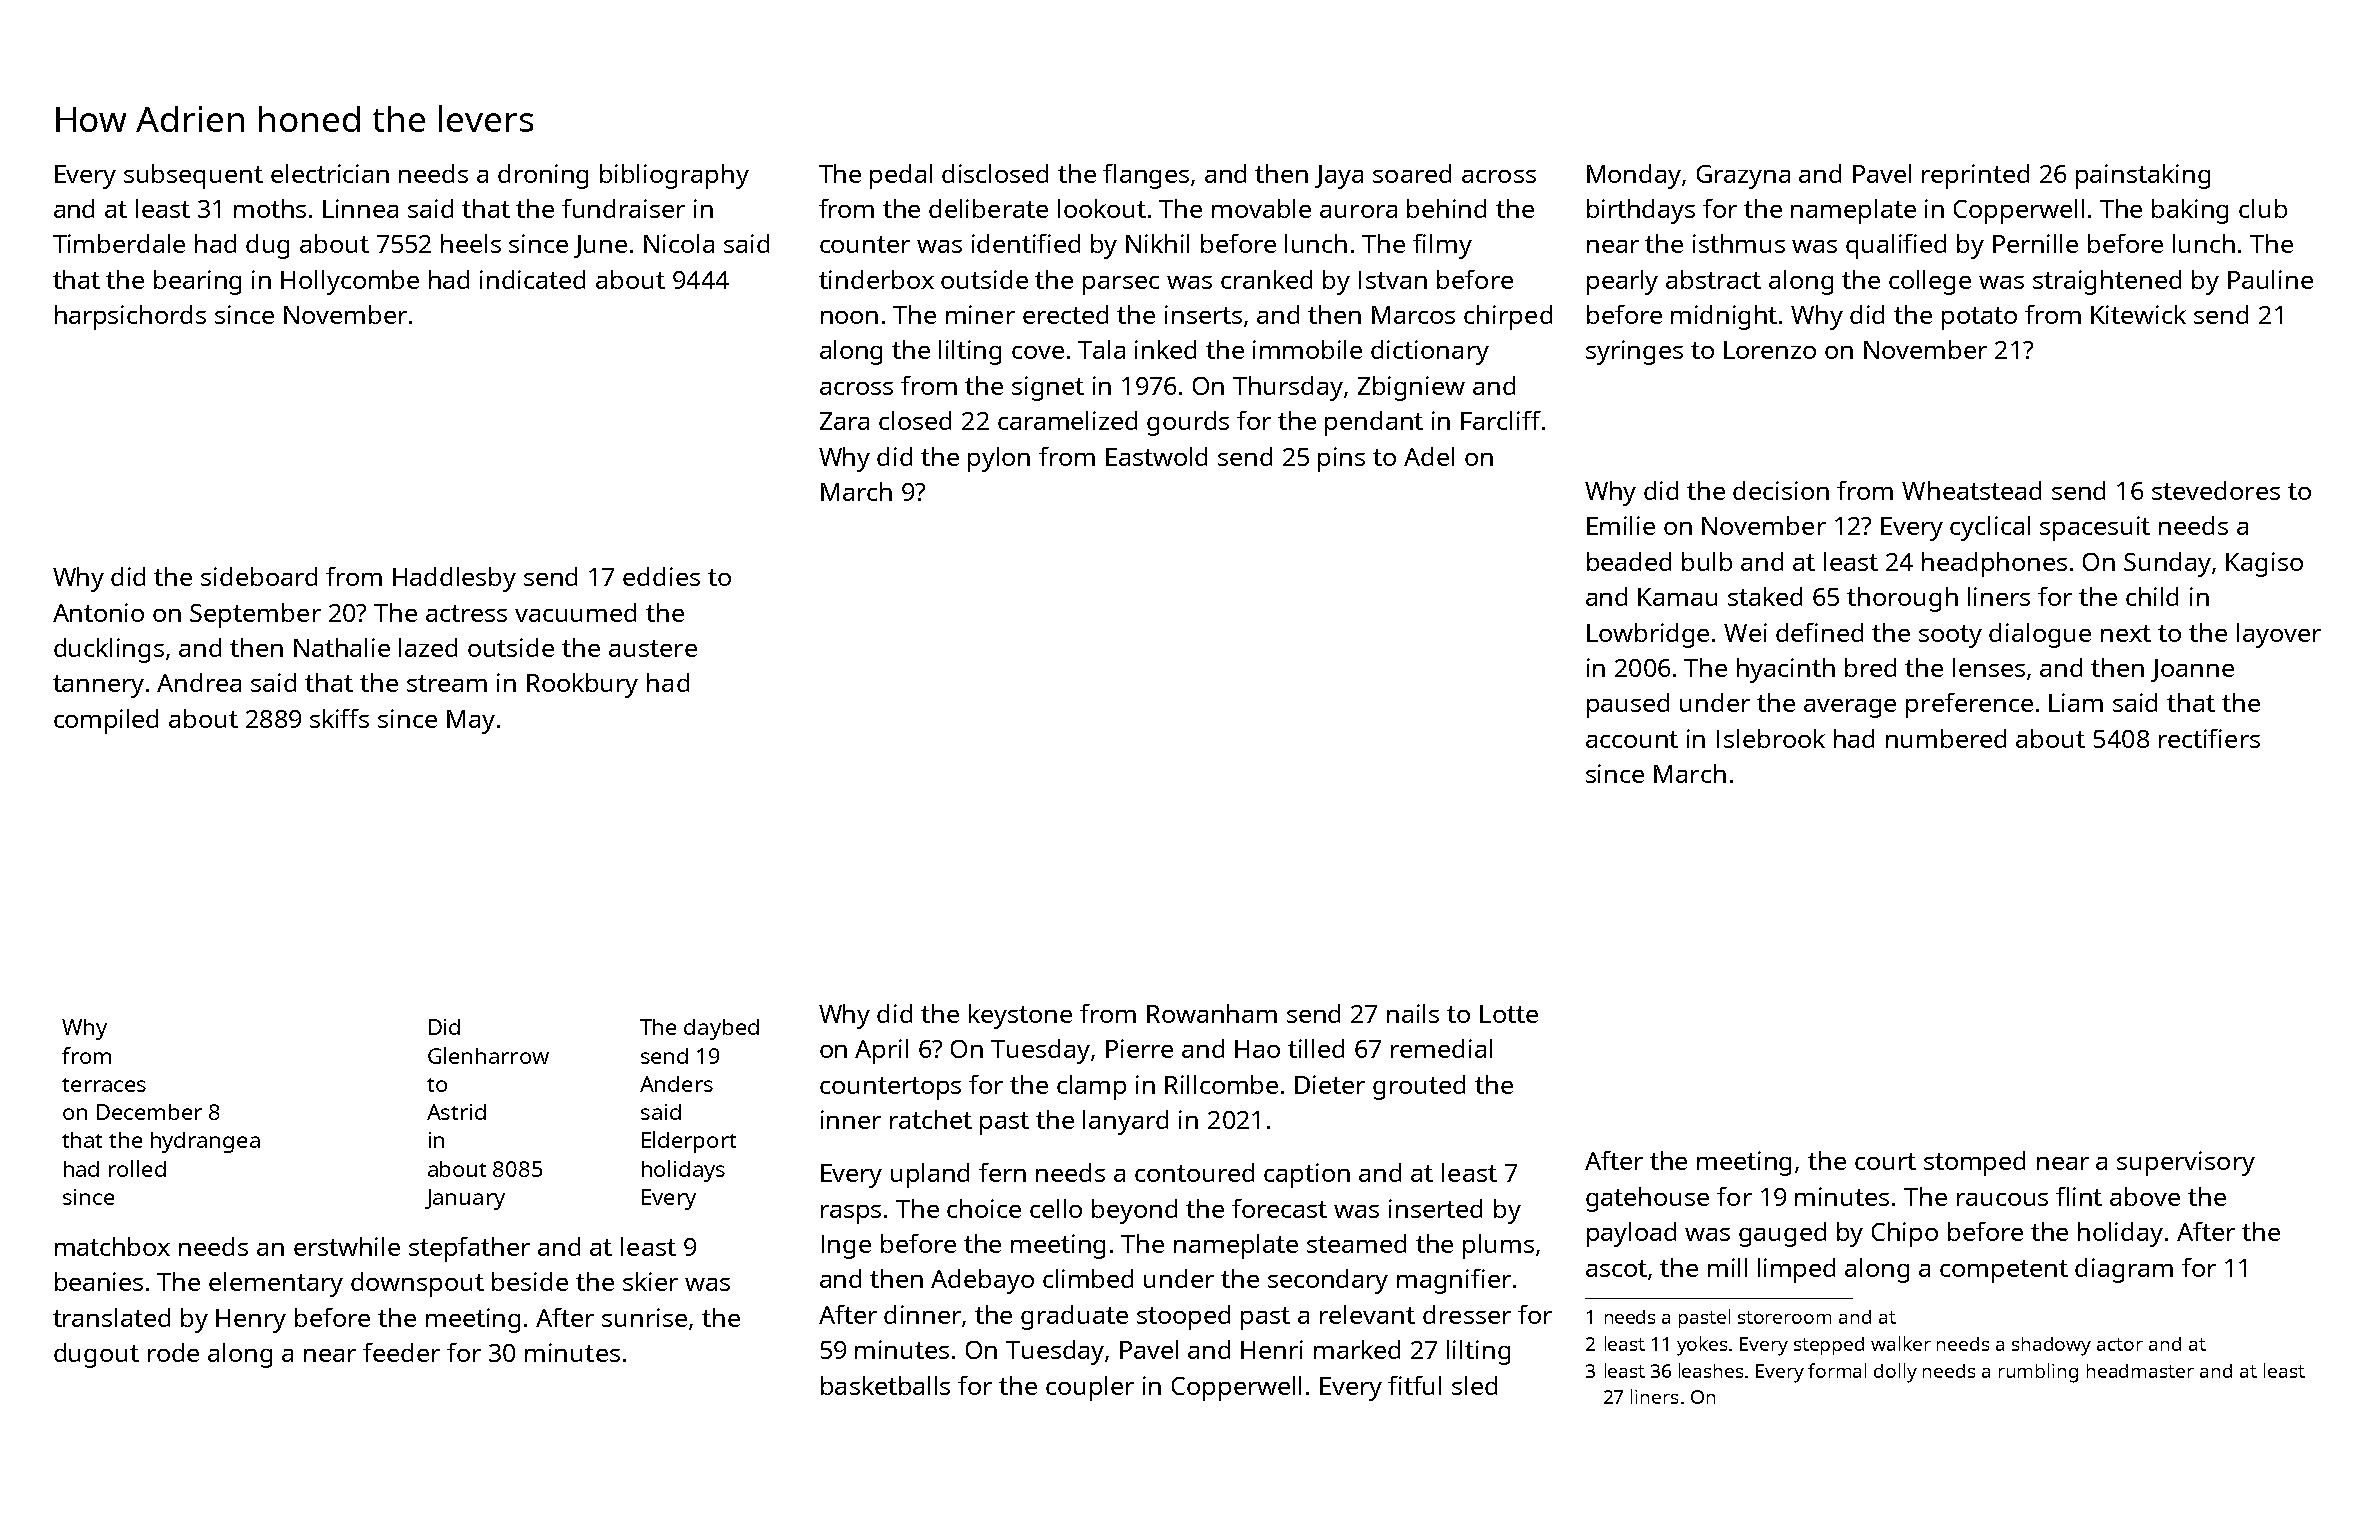 The width and height of the screenshot is (2380, 1540). I want to click on eddies, so click(661, 576).
